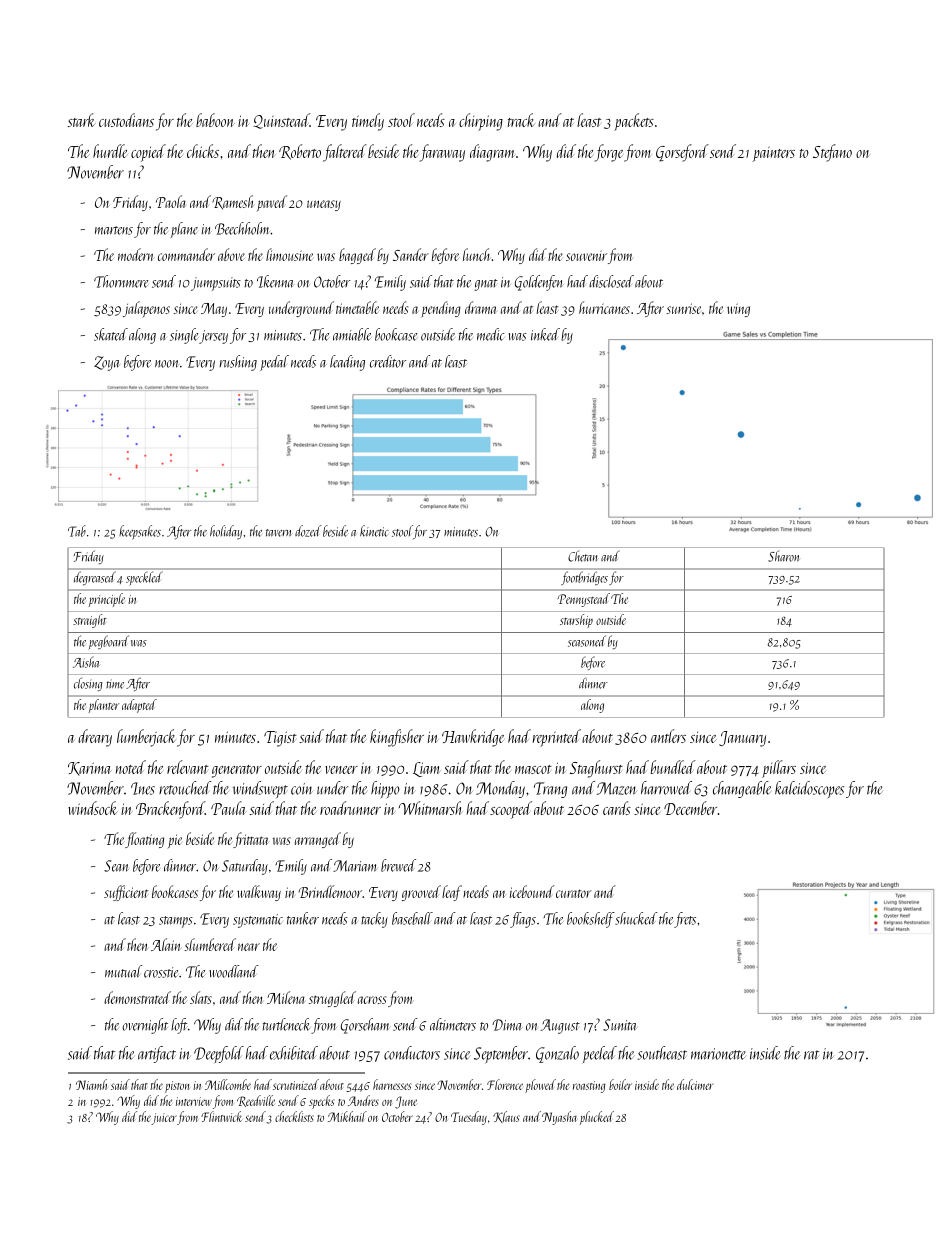 Image resolution: width=952 pixels, height=1233 pixels. I want to click on kinetic, so click(374, 531).
